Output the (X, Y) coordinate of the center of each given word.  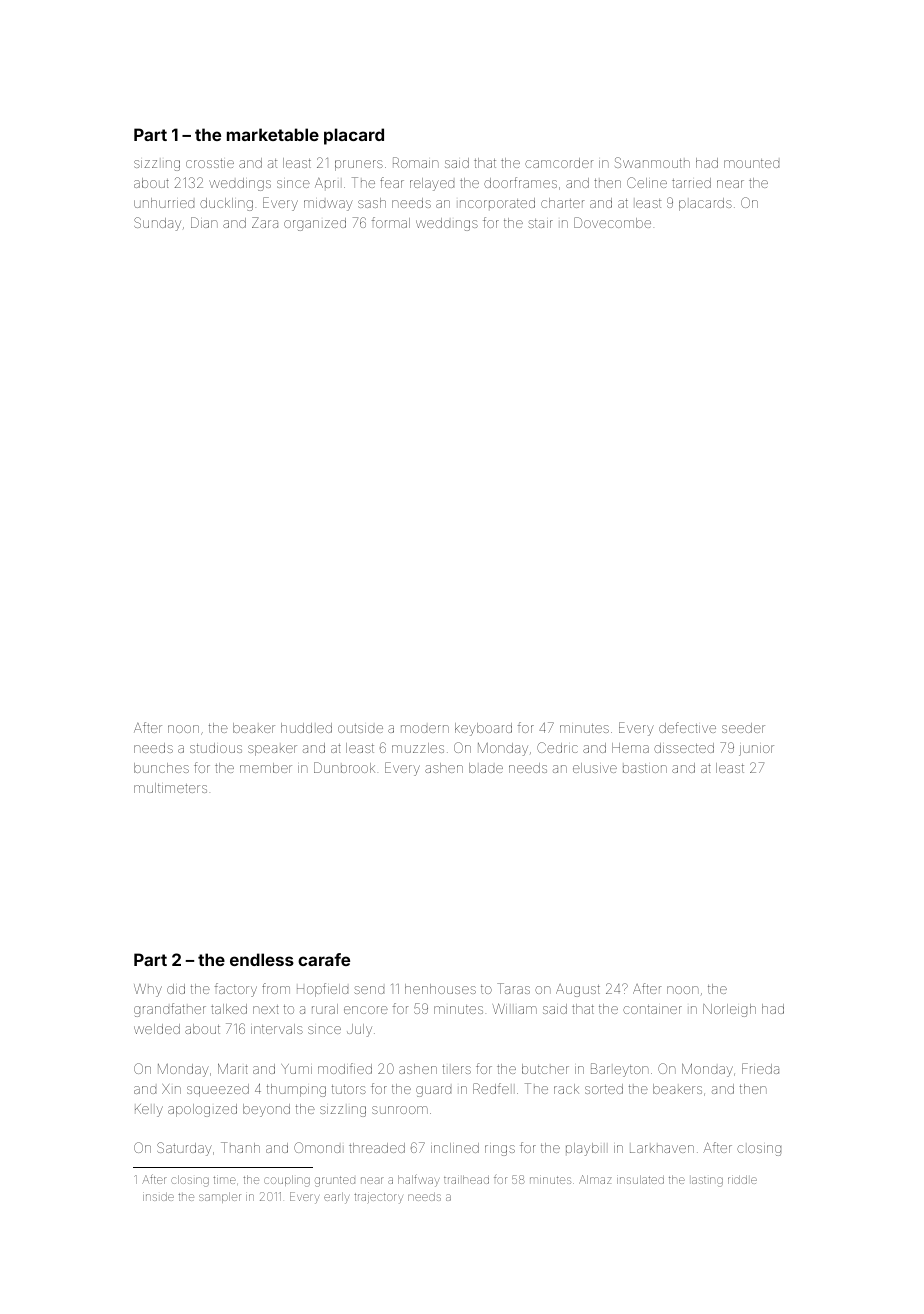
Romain (416, 162)
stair (540, 223)
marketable (273, 134)
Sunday (157, 224)
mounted (751, 163)
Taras (513, 988)
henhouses (440, 989)
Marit (233, 1068)
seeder (743, 728)
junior (756, 750)
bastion (645, 768)
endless (262, 959)
